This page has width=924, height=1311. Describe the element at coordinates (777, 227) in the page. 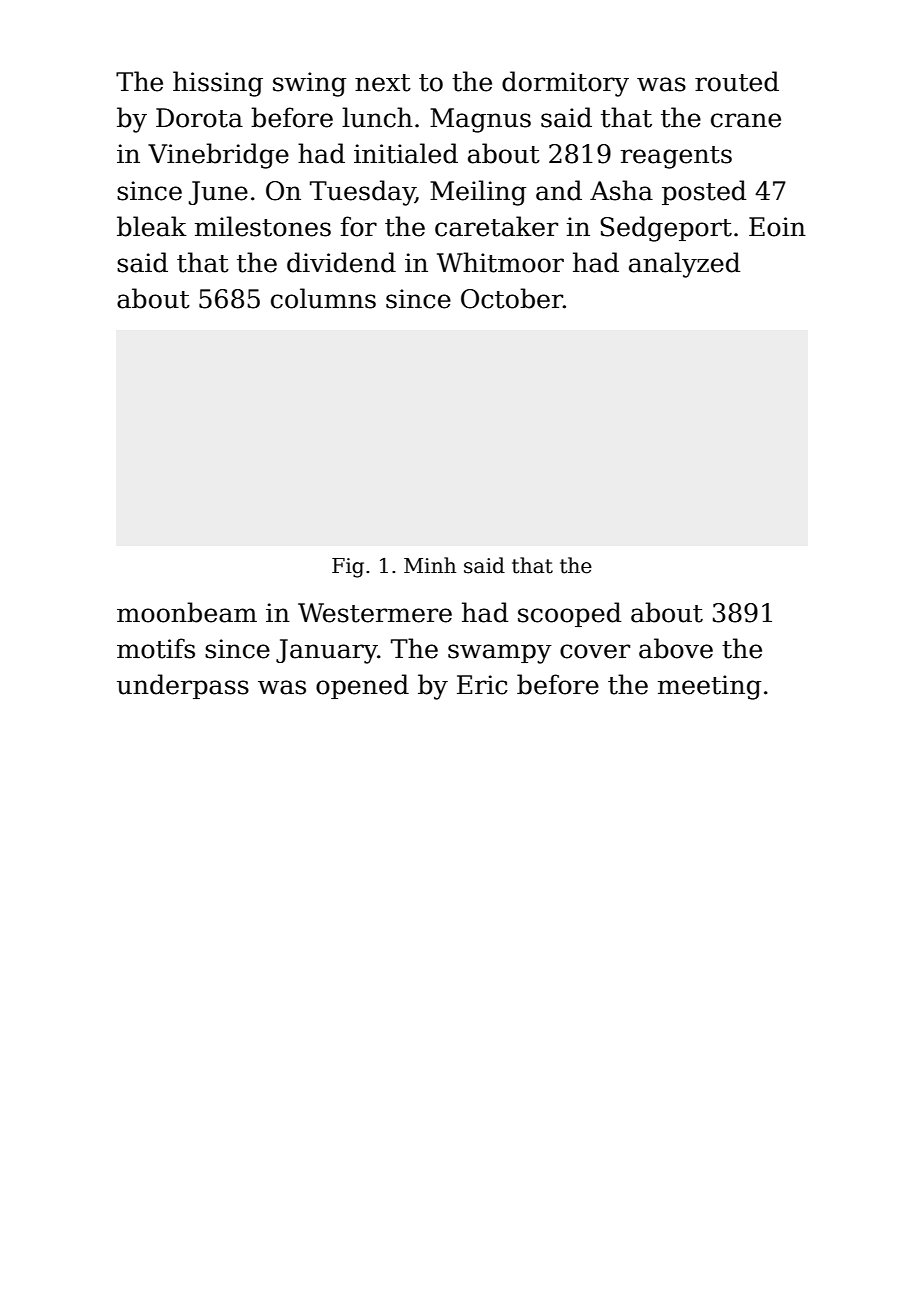

I see `Eoin` at that location.
